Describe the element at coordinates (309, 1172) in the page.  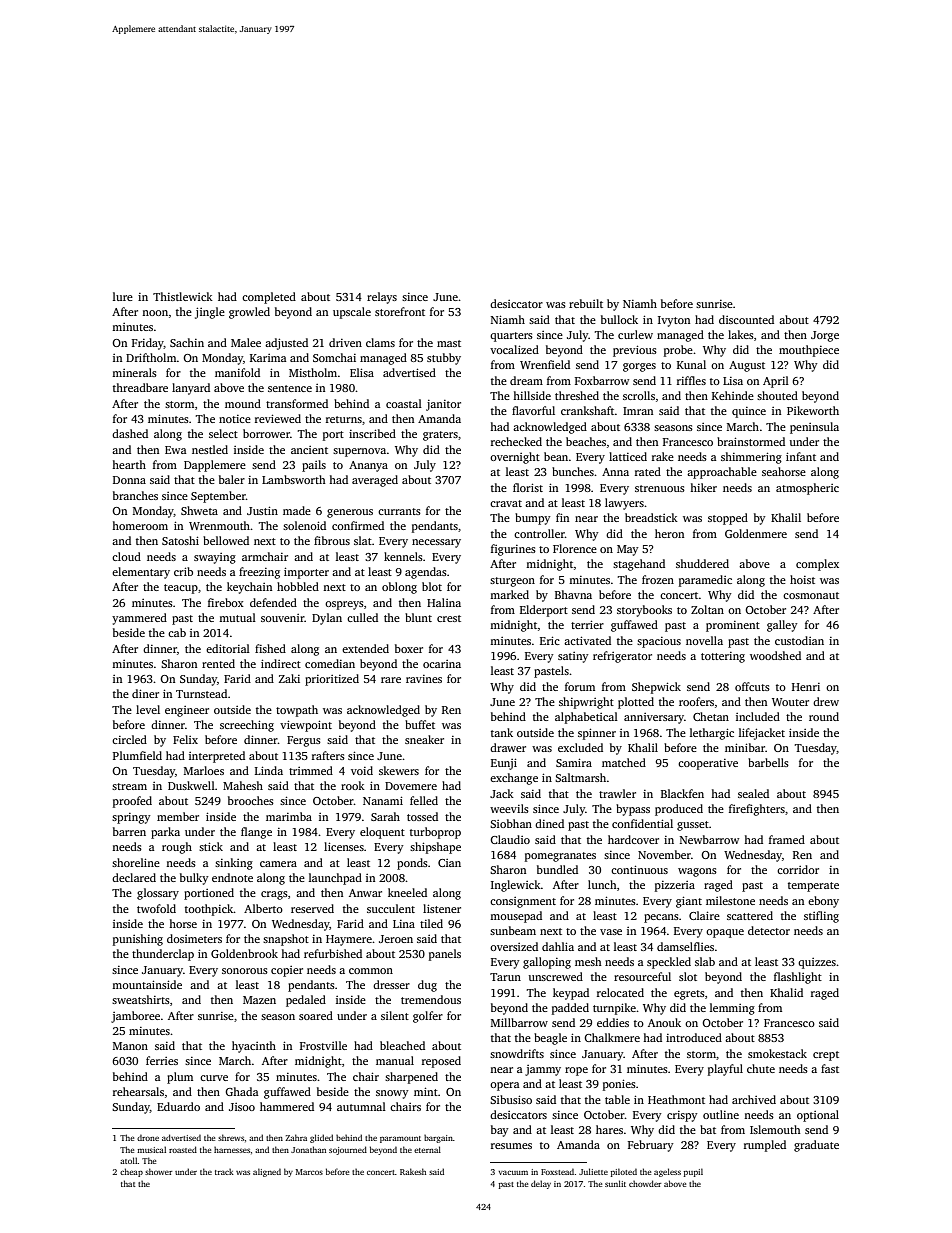
I see `Marcos` at that location.
